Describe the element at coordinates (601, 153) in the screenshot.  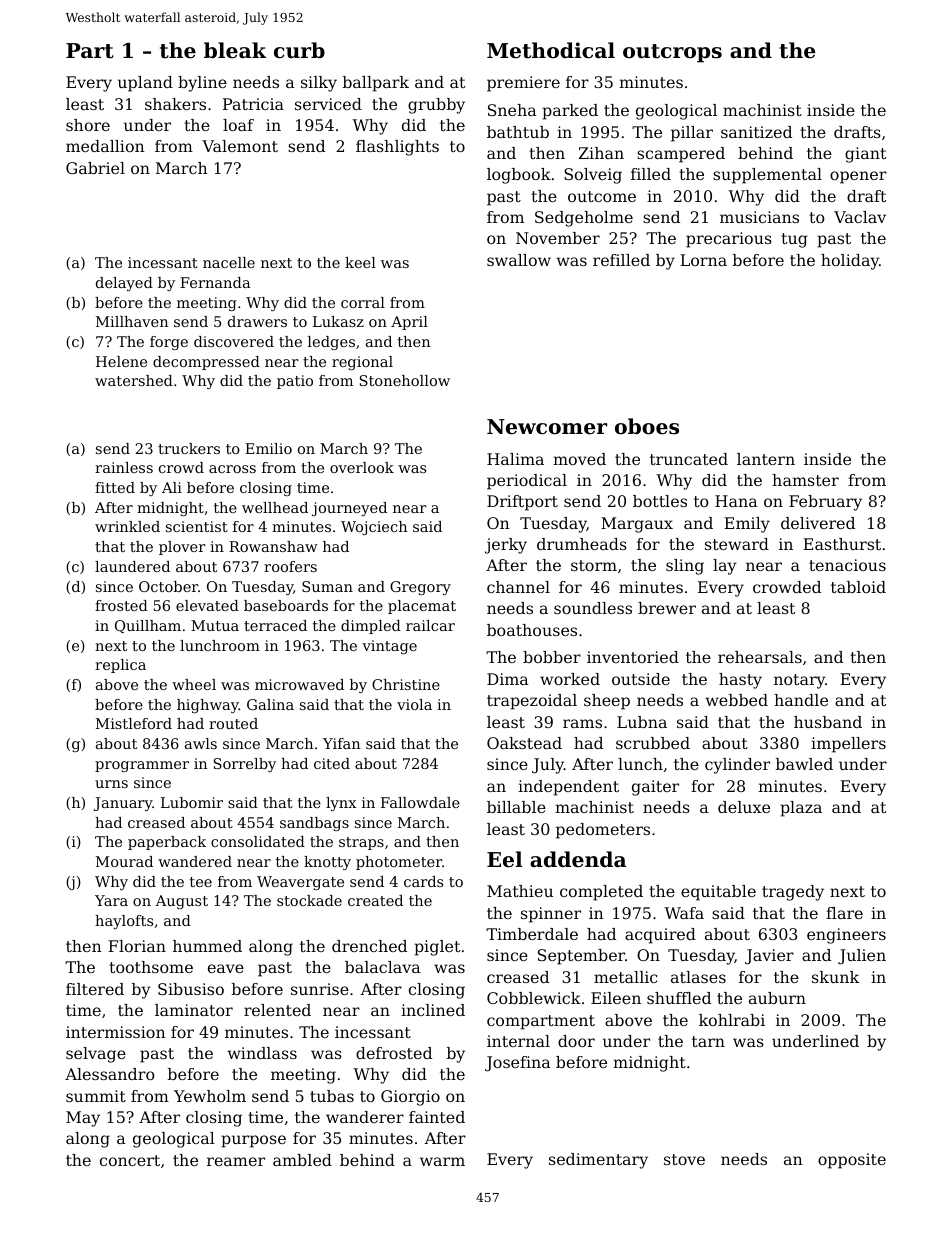
I see `Zihan` at that location.
